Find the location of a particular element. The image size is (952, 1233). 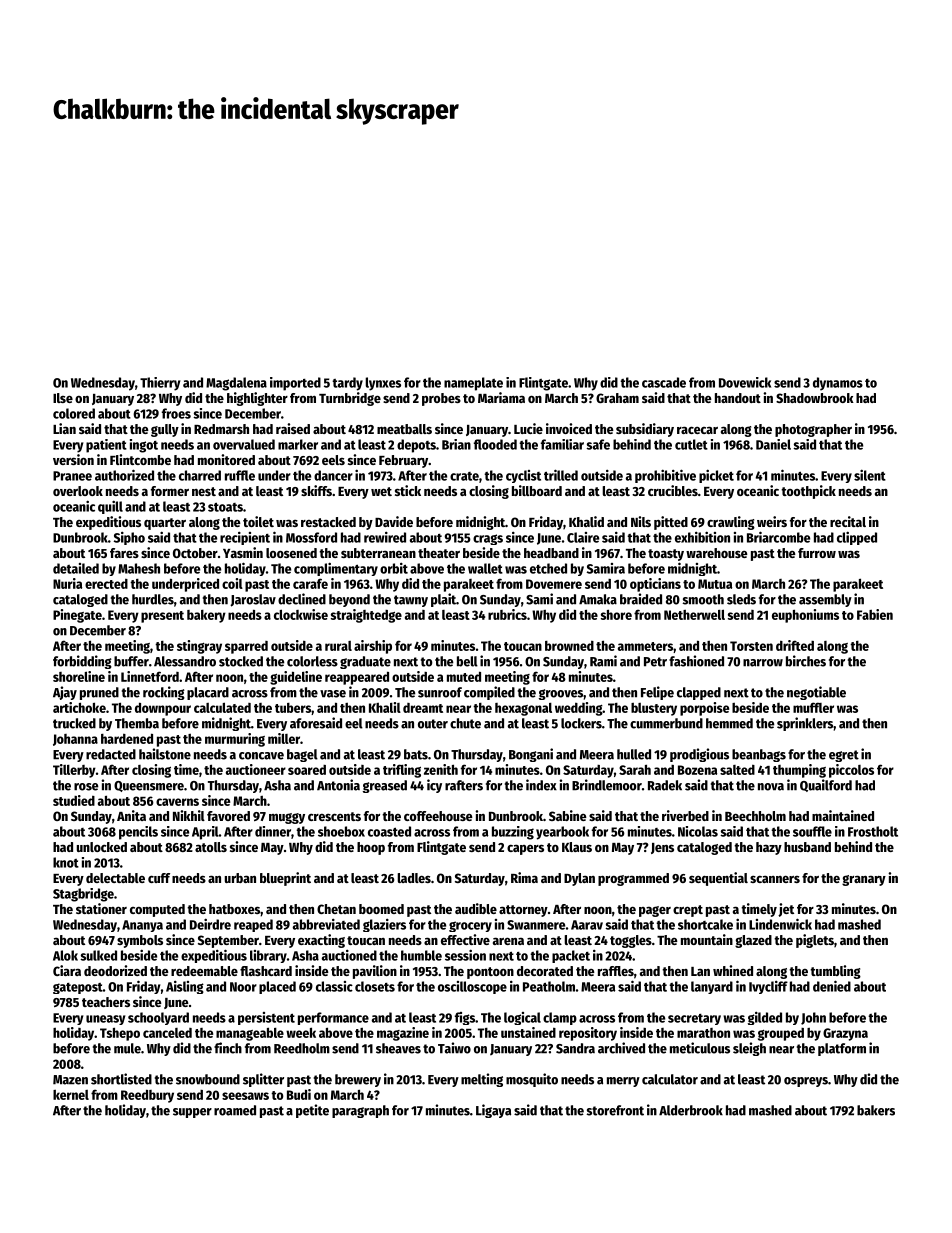

gilded is located at coordinates (765, 1018).
